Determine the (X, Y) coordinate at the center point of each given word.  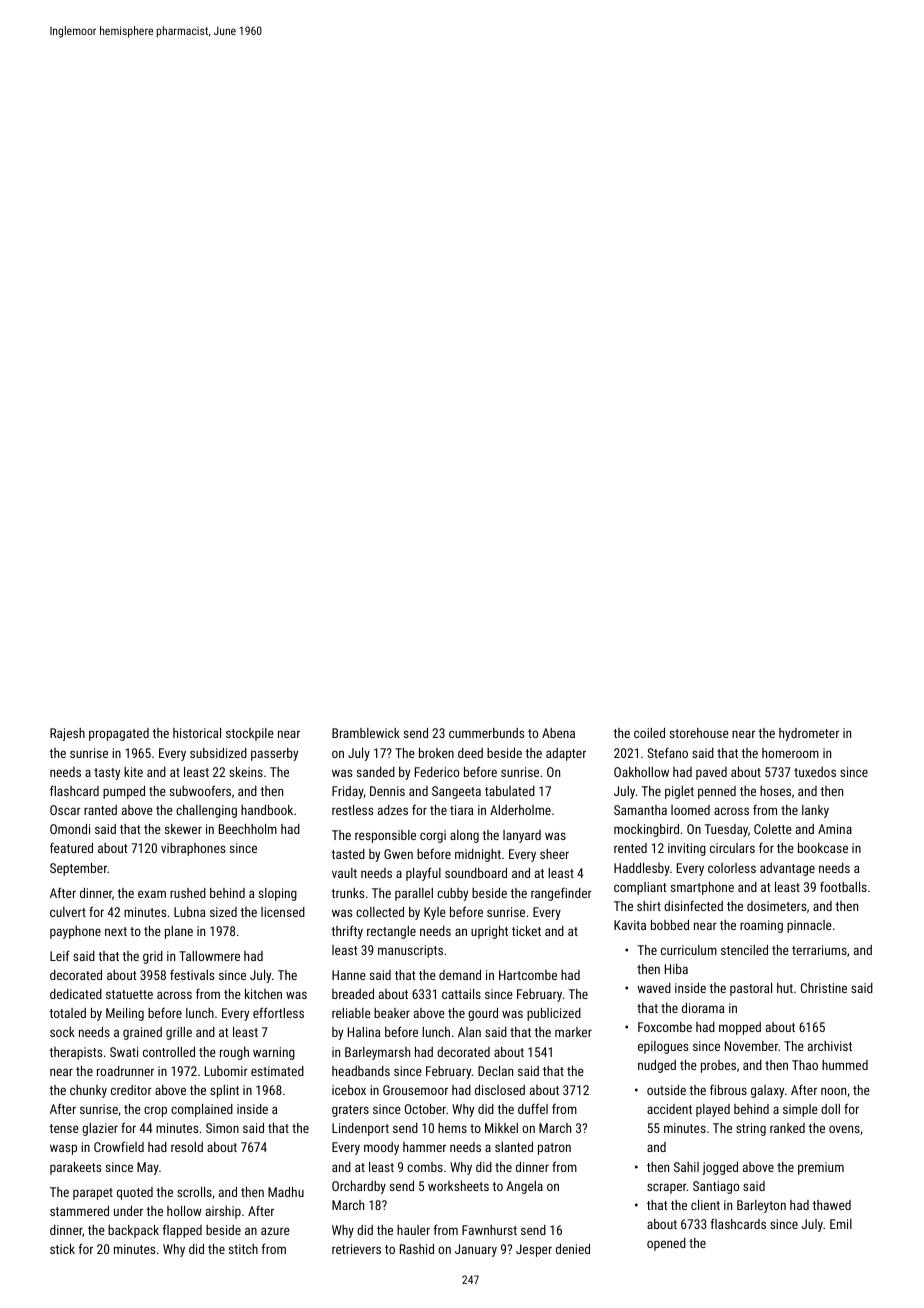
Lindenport (360, 1129)
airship (223, 1212)
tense (64, 1128)
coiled (649, 733)
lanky (815, 811)
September (78, 869)
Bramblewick (366, 733)
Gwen (398, 854)
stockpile (250, 734)
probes (718, 1066)
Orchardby (359, 1187)
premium (821, 1168)
